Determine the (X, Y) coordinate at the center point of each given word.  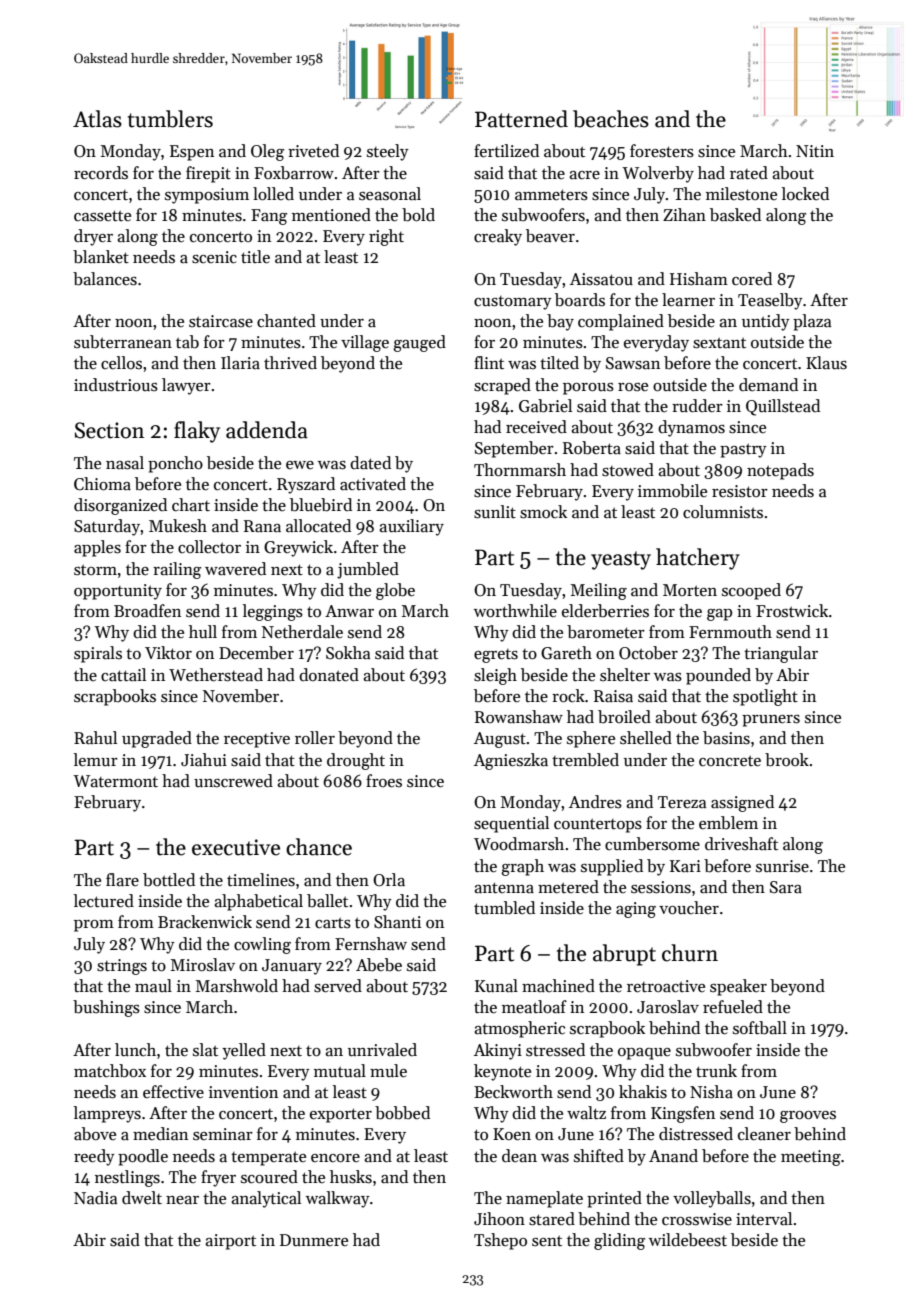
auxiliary (411, 527)
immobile (672, 491)
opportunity (118, 592)
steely (388, 152)
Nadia (95, 1198)
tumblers (170, 119)
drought (356, 761)
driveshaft (741, 844)
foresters (662, 151)
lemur (96, 760)
